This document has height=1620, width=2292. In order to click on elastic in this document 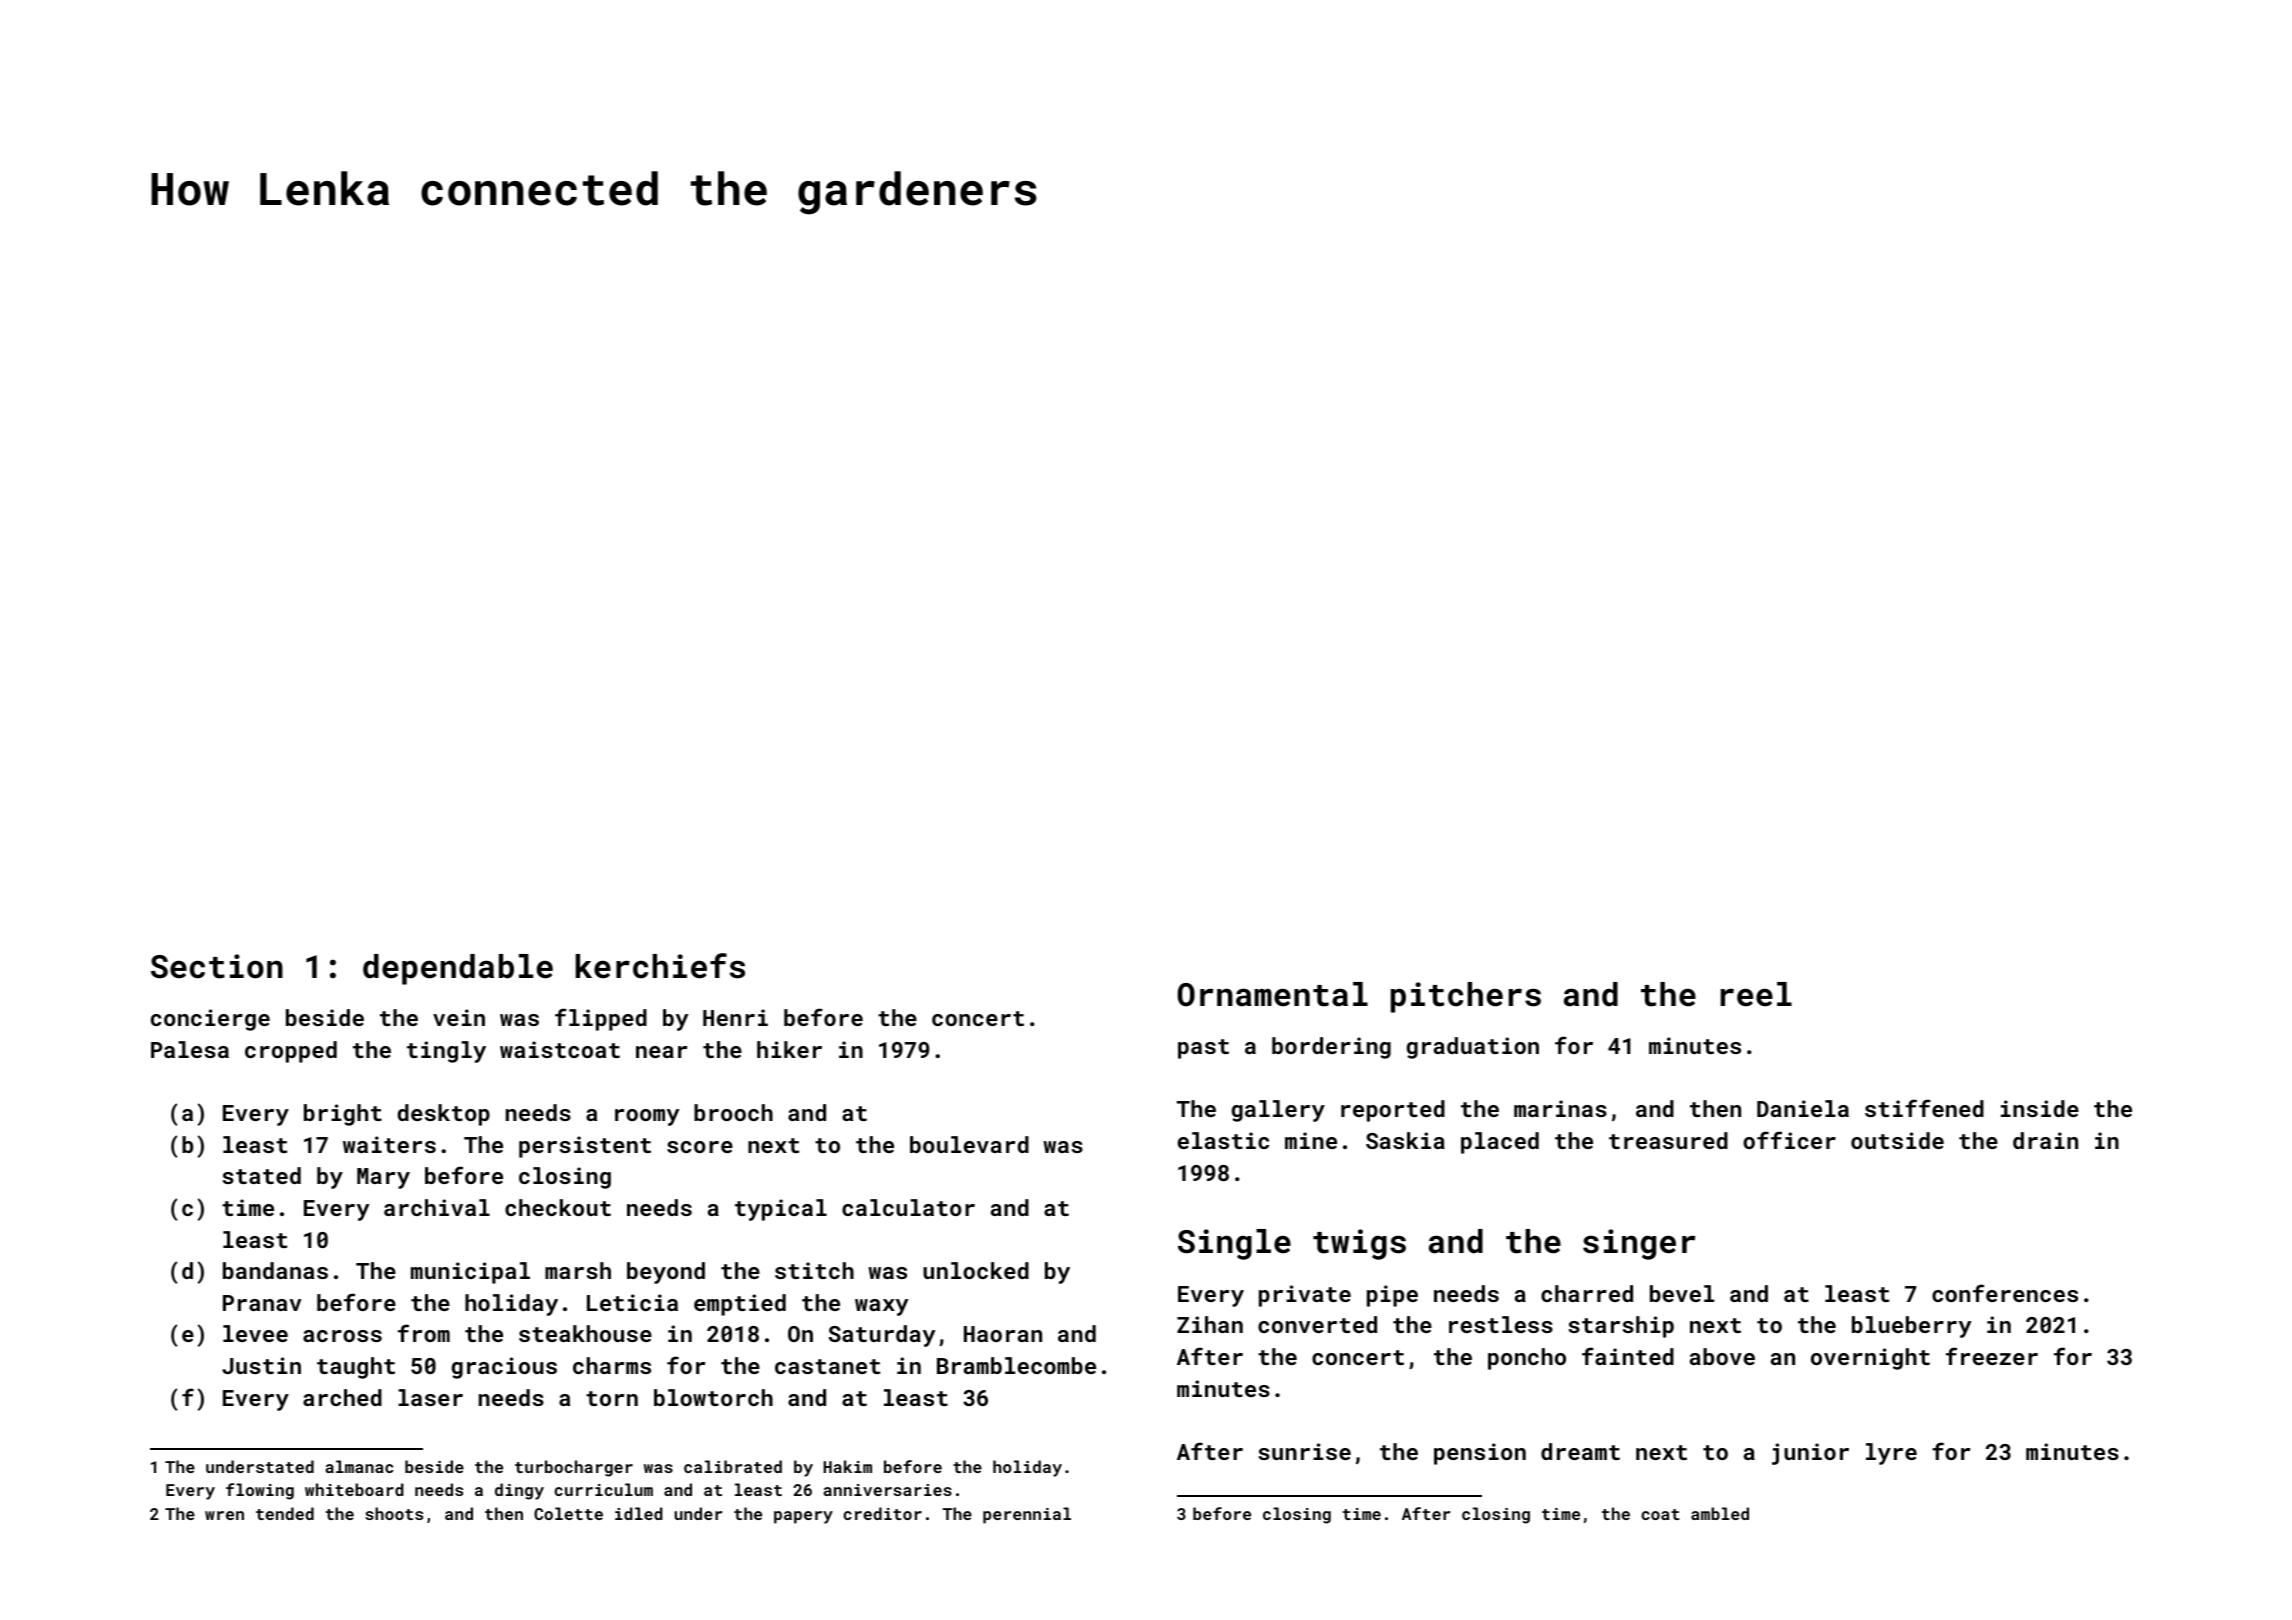, I will do `click(1223, 1140)`.
